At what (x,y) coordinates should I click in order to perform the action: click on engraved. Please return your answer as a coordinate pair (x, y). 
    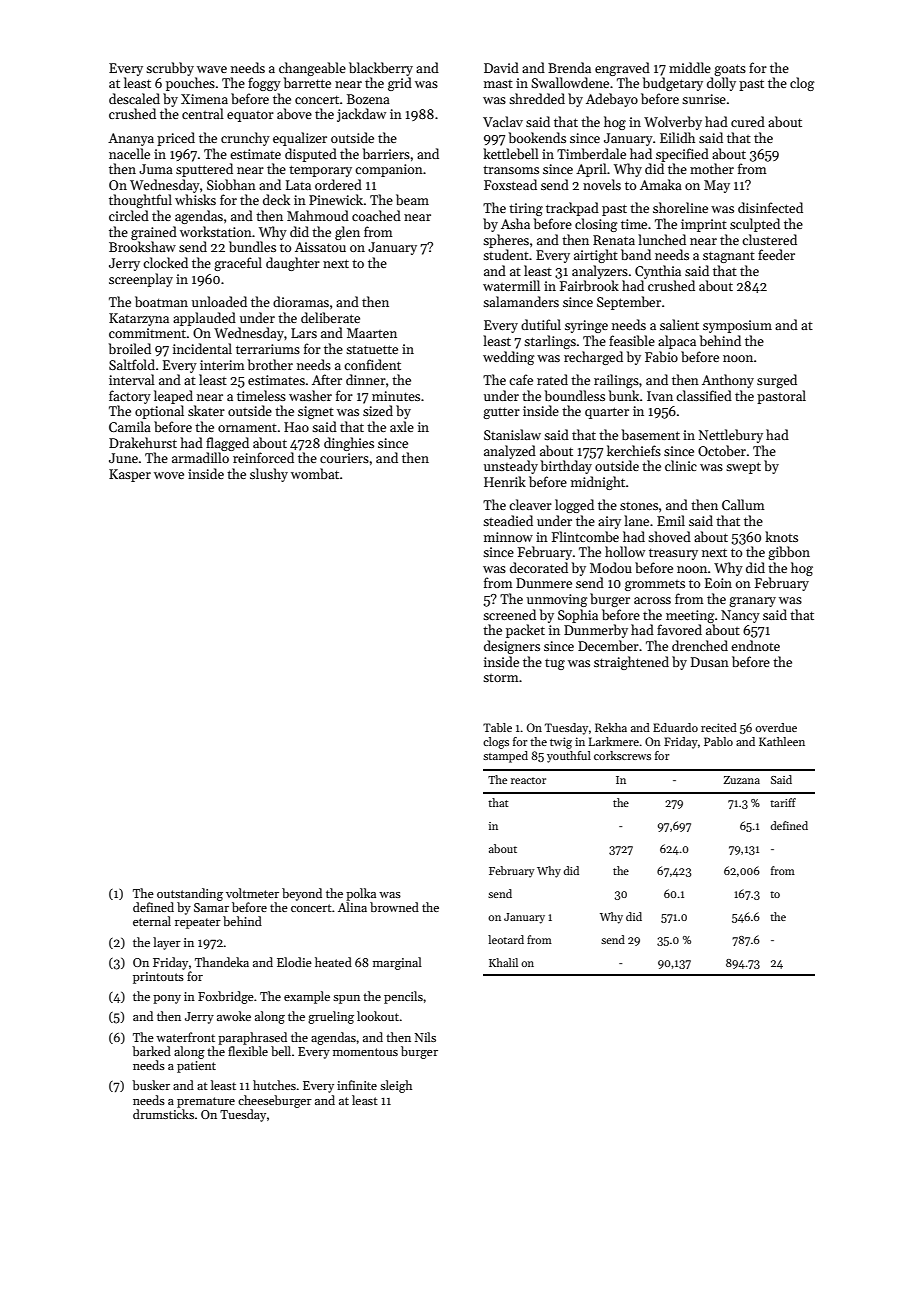
    Looking at the image, I should click on (622, 69).
